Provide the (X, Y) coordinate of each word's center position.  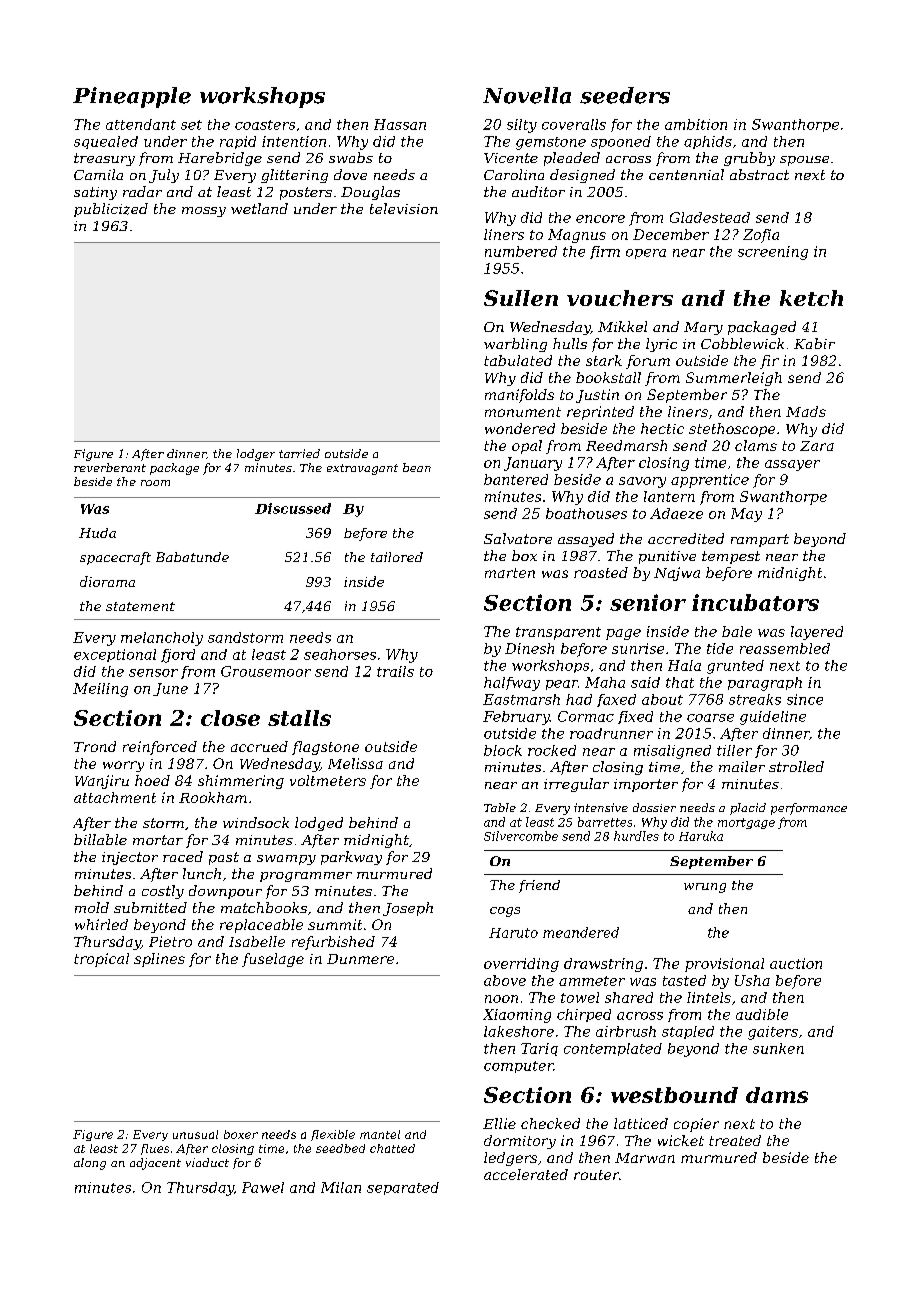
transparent (558, 633)
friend (539, 886)
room (155, 483)
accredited (686, 538)
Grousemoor (266, 671)
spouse (804, 161)
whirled (101, 924)
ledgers (510, 1159)
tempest (731, 557)
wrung (705, 888)
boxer (241, 1134)
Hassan (400, 124)
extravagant (362, 469)
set (191, 125)
